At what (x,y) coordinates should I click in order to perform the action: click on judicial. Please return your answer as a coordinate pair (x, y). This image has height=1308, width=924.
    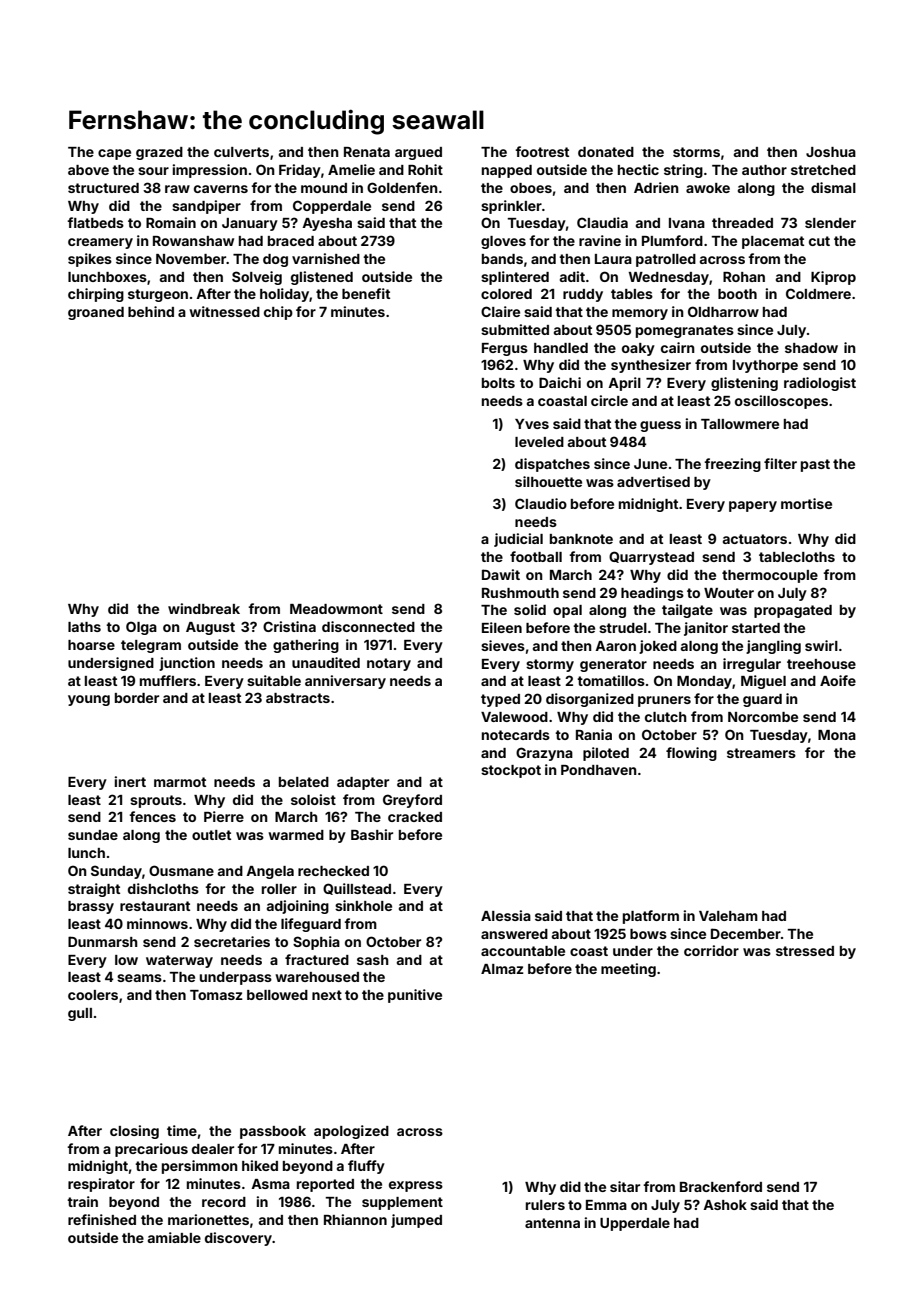
    Looking at the image, I should click on (518, 540).
